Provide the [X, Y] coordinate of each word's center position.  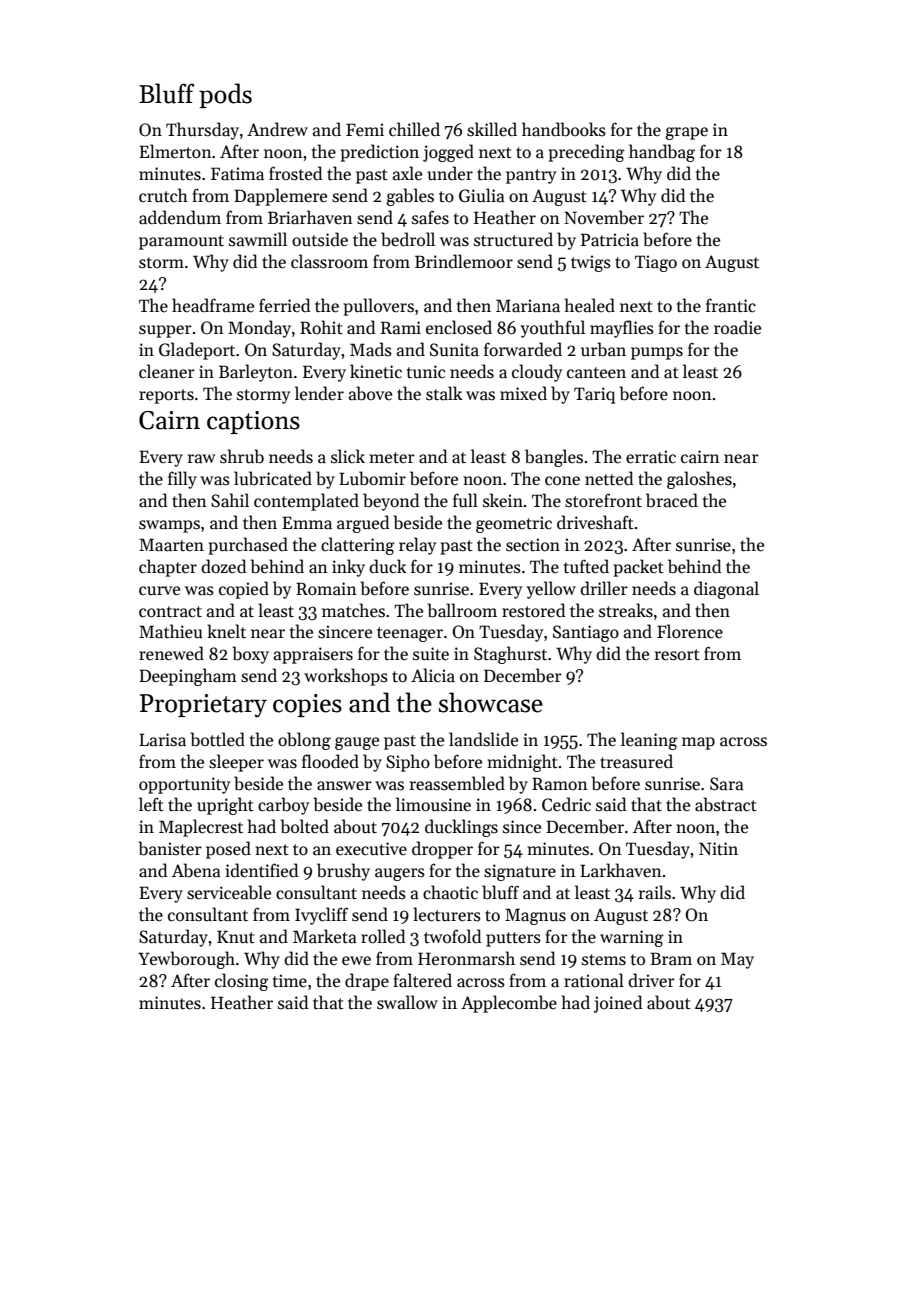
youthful [553, 329]
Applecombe [509, 1004]
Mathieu [171, 631]
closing [242, 982]
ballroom [462, 610]
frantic [731, 305]
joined [618, 1004]
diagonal [726, 590]
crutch [163, 195]
